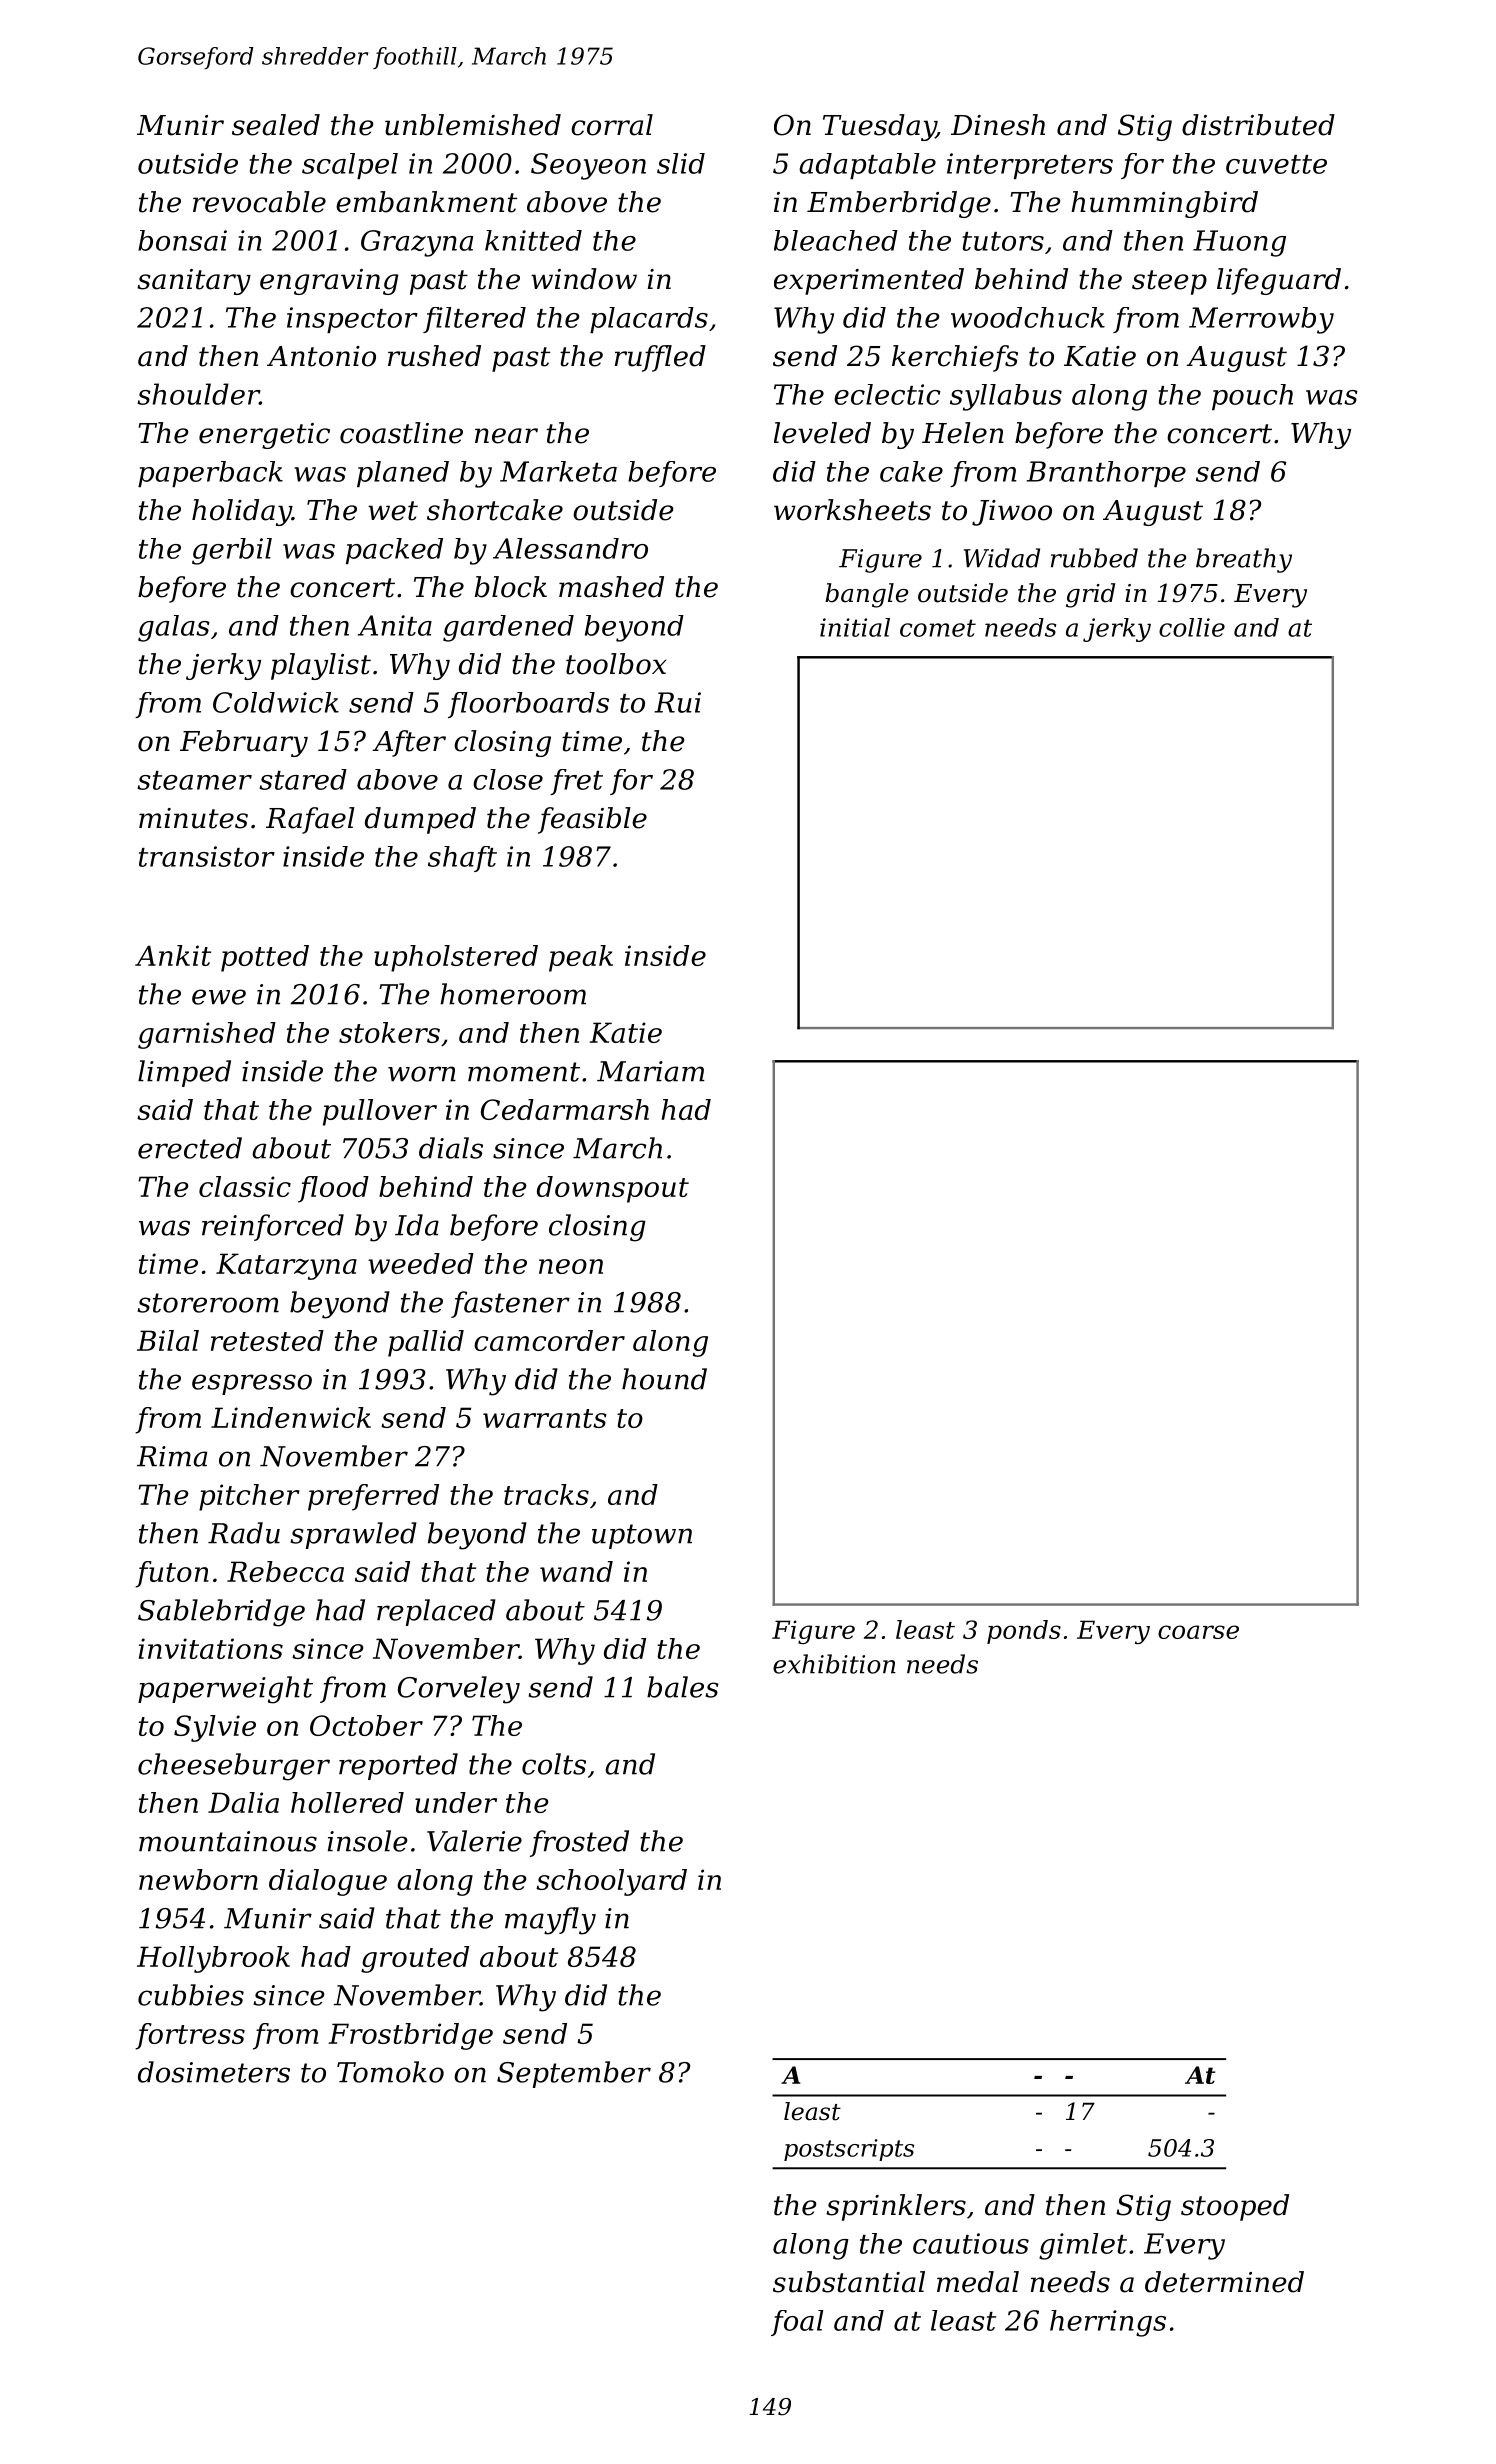  Describe the element at coordinates (1028, 317) in the screenshot. I see `woodchuck` at that location.
